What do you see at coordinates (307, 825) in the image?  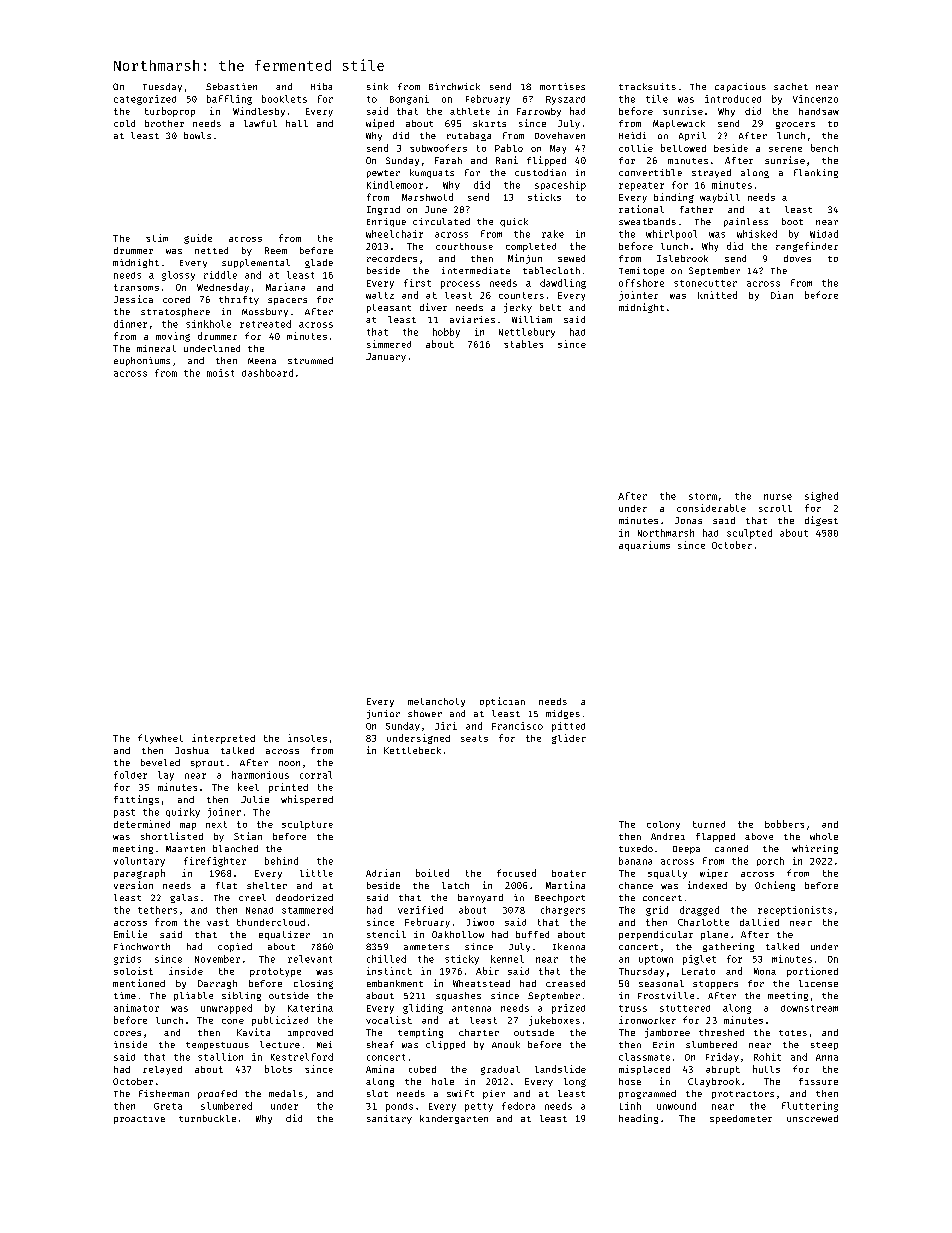 I see `sculpture` at bounding box center [307, 825].
